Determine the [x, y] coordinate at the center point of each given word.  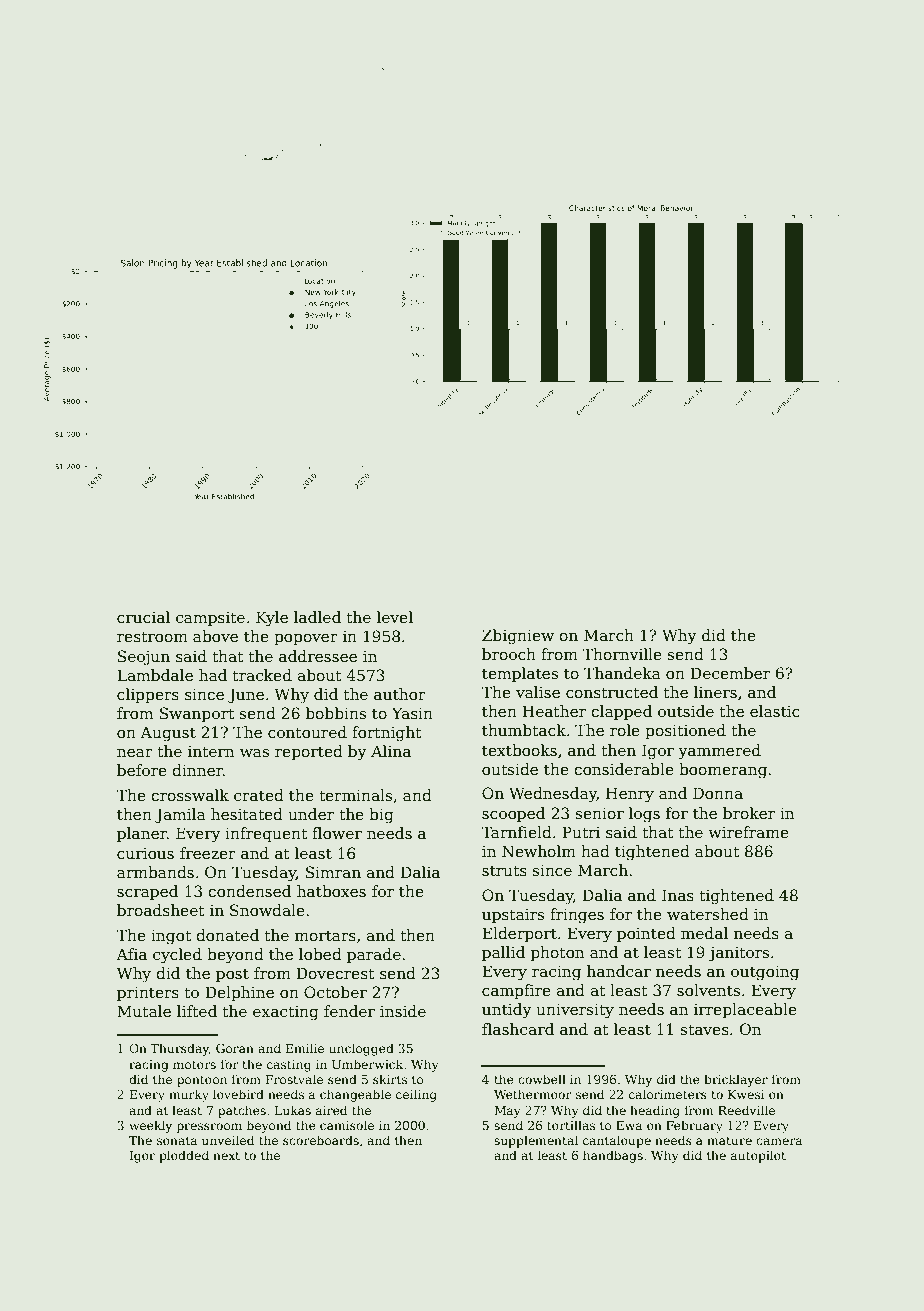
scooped [513, 814]
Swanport [197, 714]
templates [520, 674]
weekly [150, 1126]
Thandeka [622, 673]
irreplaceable [745, 1010]
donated [227, 935]
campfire [516, 991]
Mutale [144, 1011]
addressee [318, 656]
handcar [619, 971]
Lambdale [155, 675]
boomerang [723, 771]
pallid [503, 953]
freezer [208, 853]
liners [715, 692]
